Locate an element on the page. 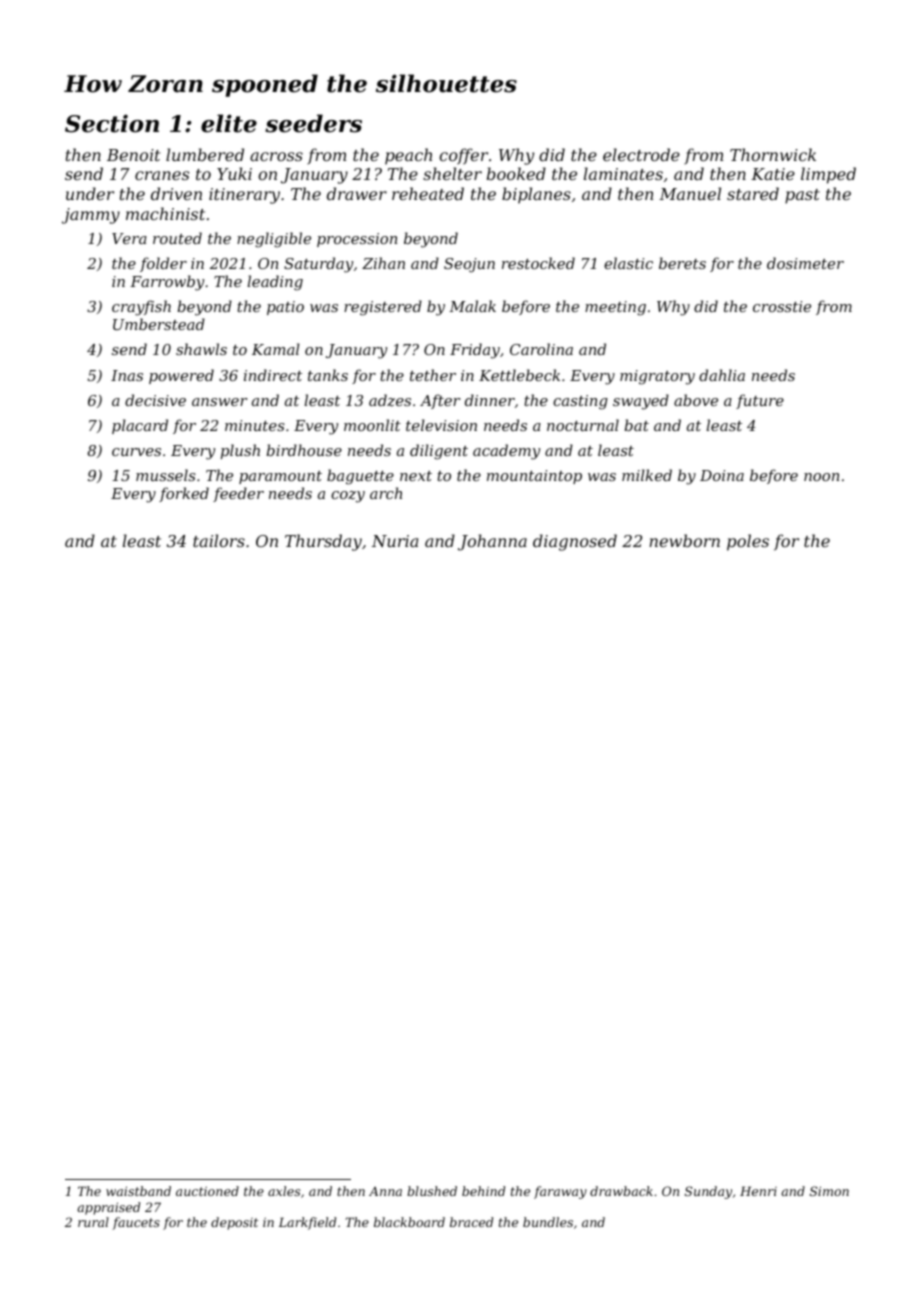 Image resolution: width=924 pixels, height=1308 pixels. crayfish is located at coordinates (141, 308).
